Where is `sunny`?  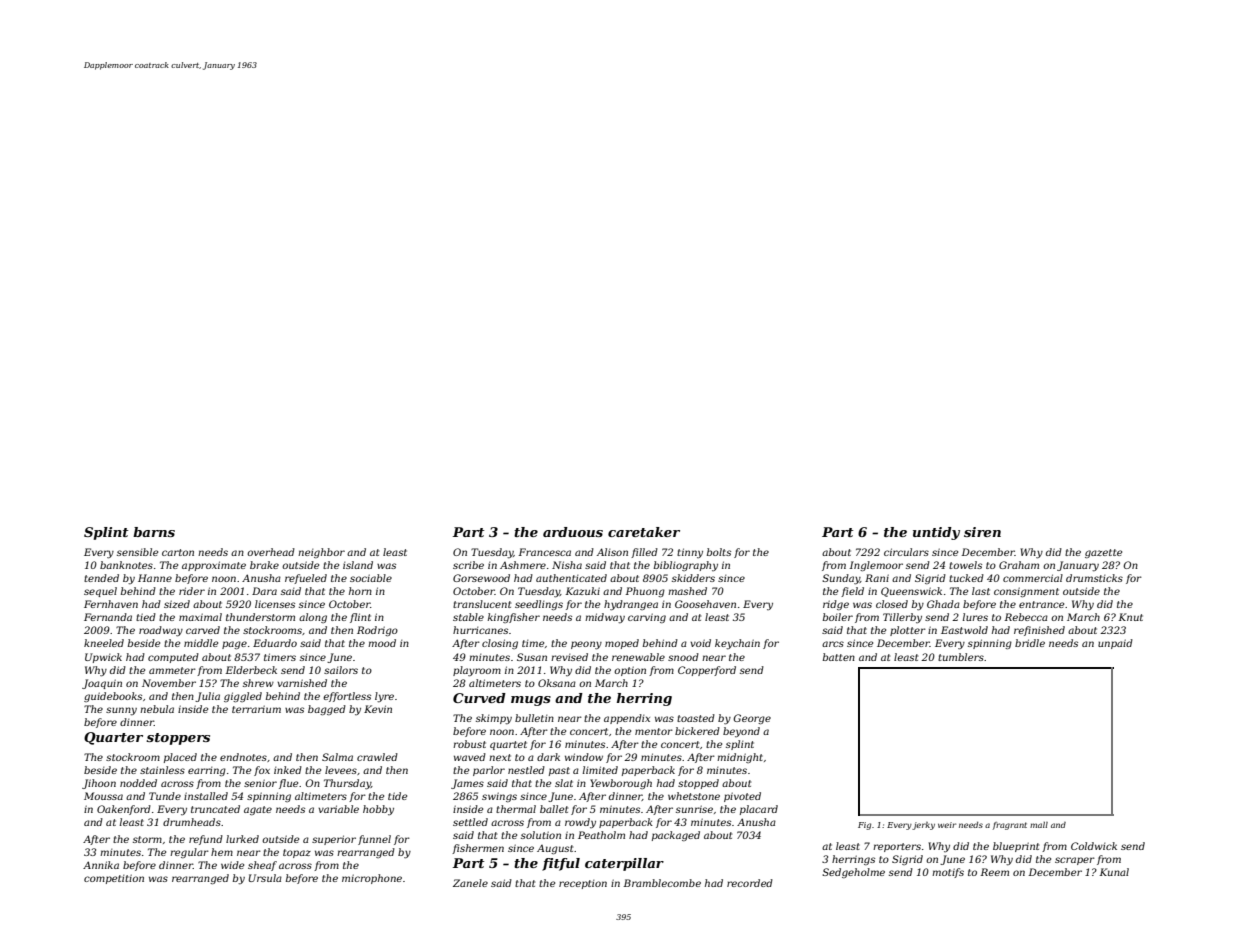
sunny is located at coordinates (121, 711).
